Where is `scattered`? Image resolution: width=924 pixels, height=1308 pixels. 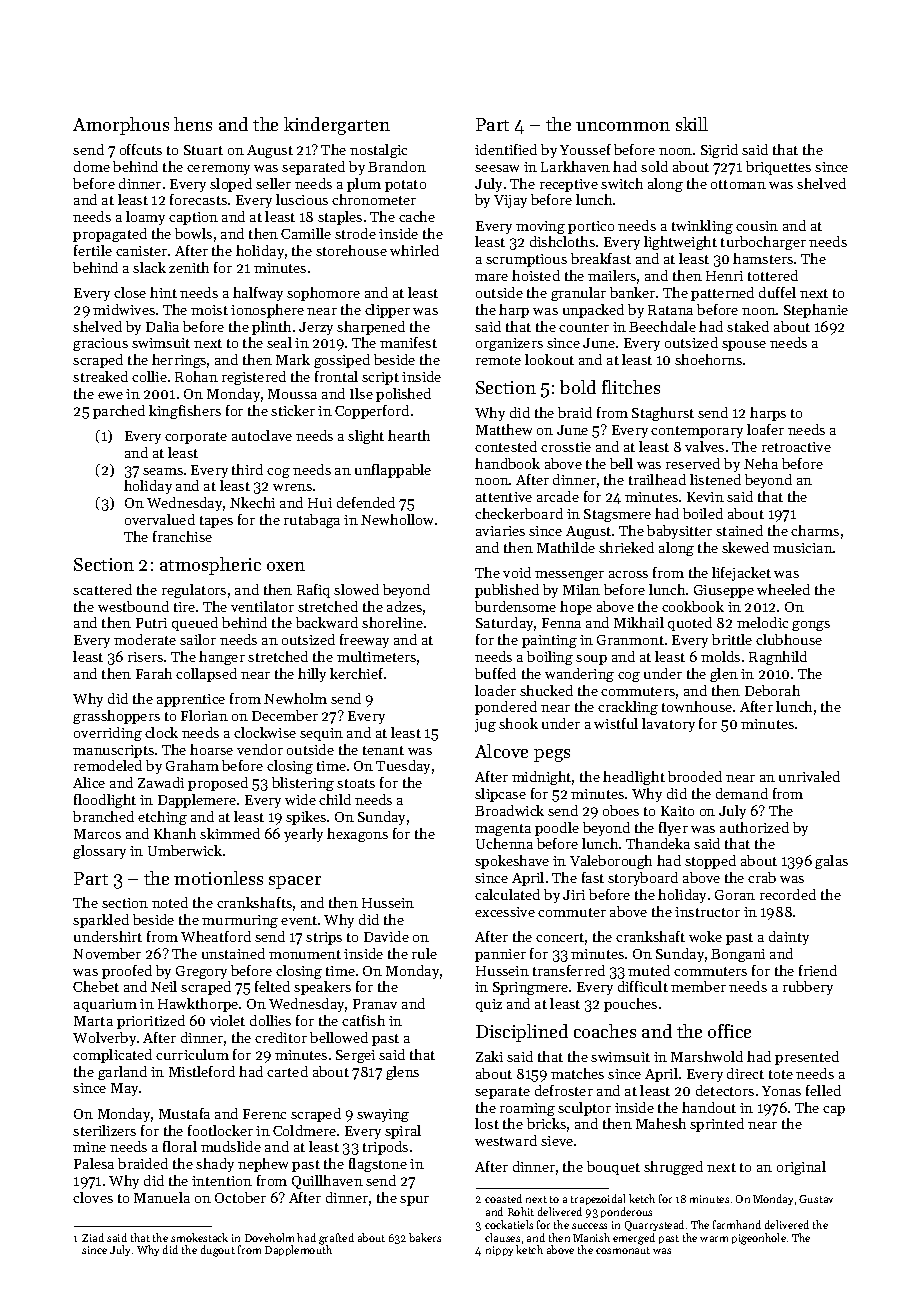 scattered is located at coordinates (102, 589).
